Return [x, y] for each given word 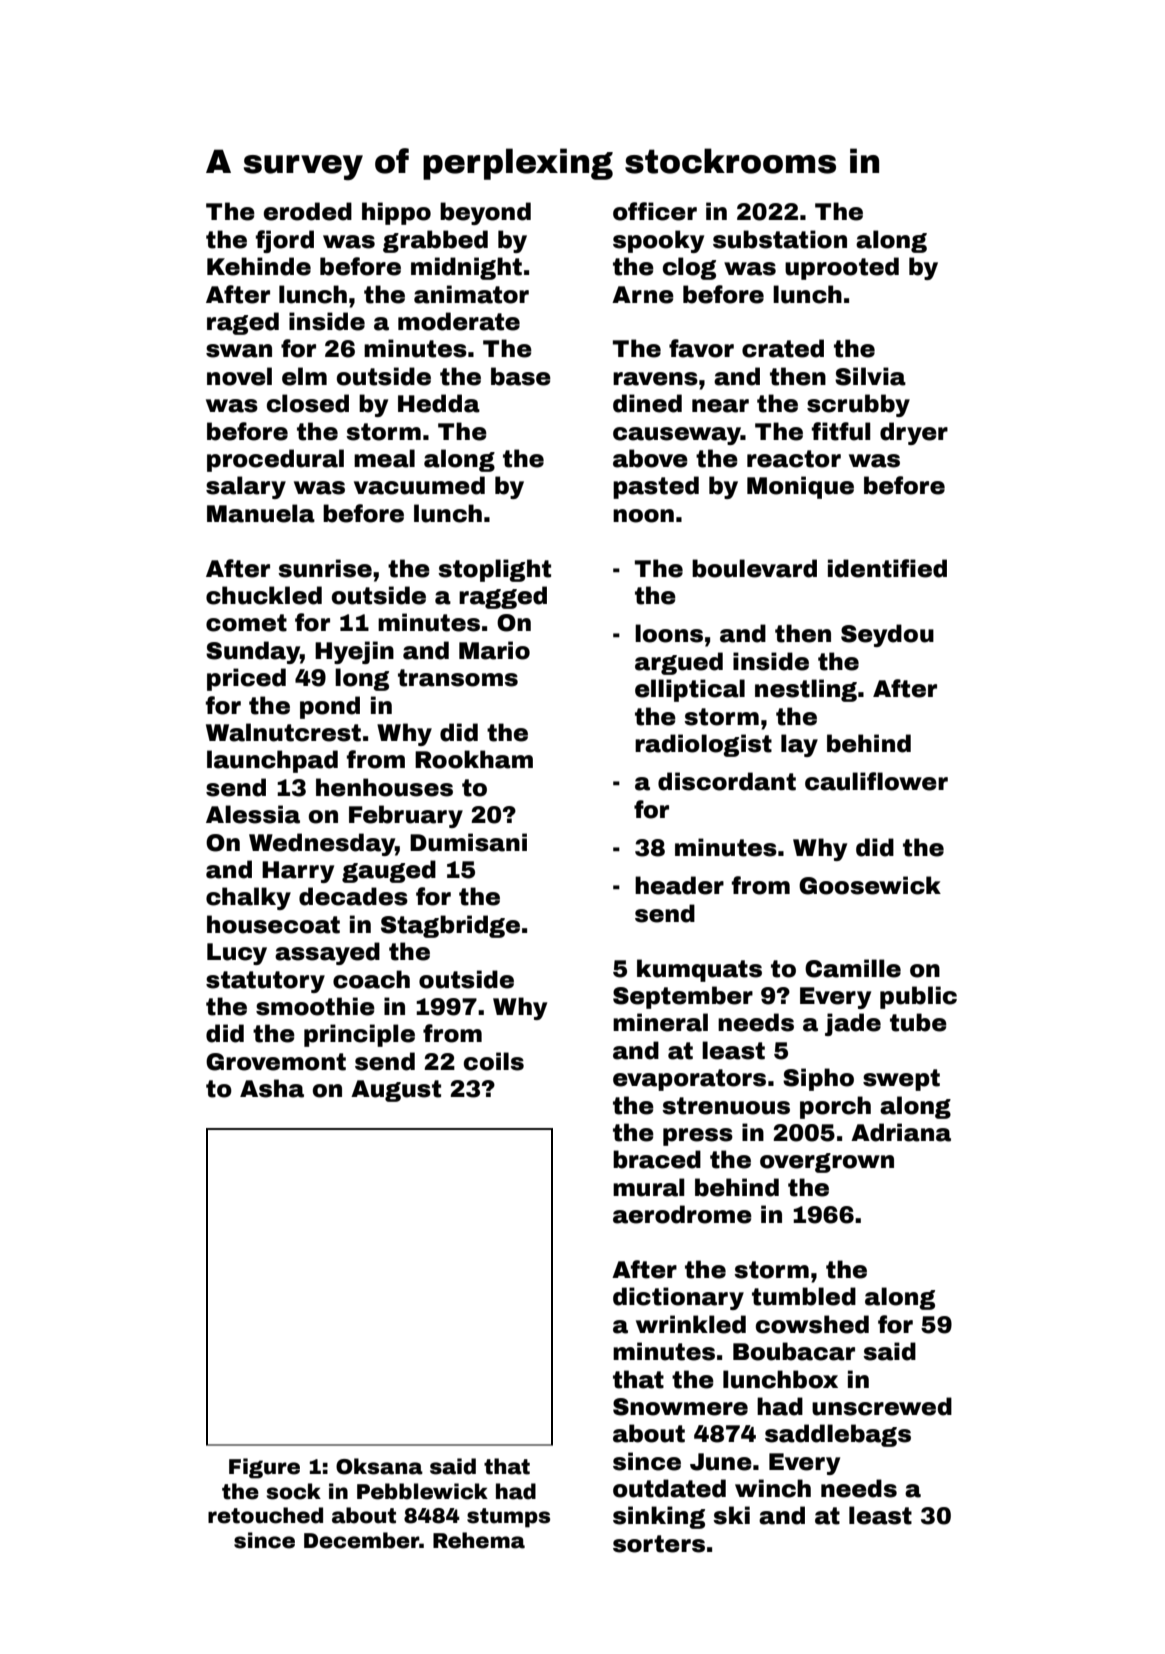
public [918, 997]
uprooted [842, 268]
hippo [396, 213]
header [679, 885]
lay [799, 745]
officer [655, 211]
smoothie [315, 1006]
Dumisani [468, 842]
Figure [264, 1468]
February [406, 816]
